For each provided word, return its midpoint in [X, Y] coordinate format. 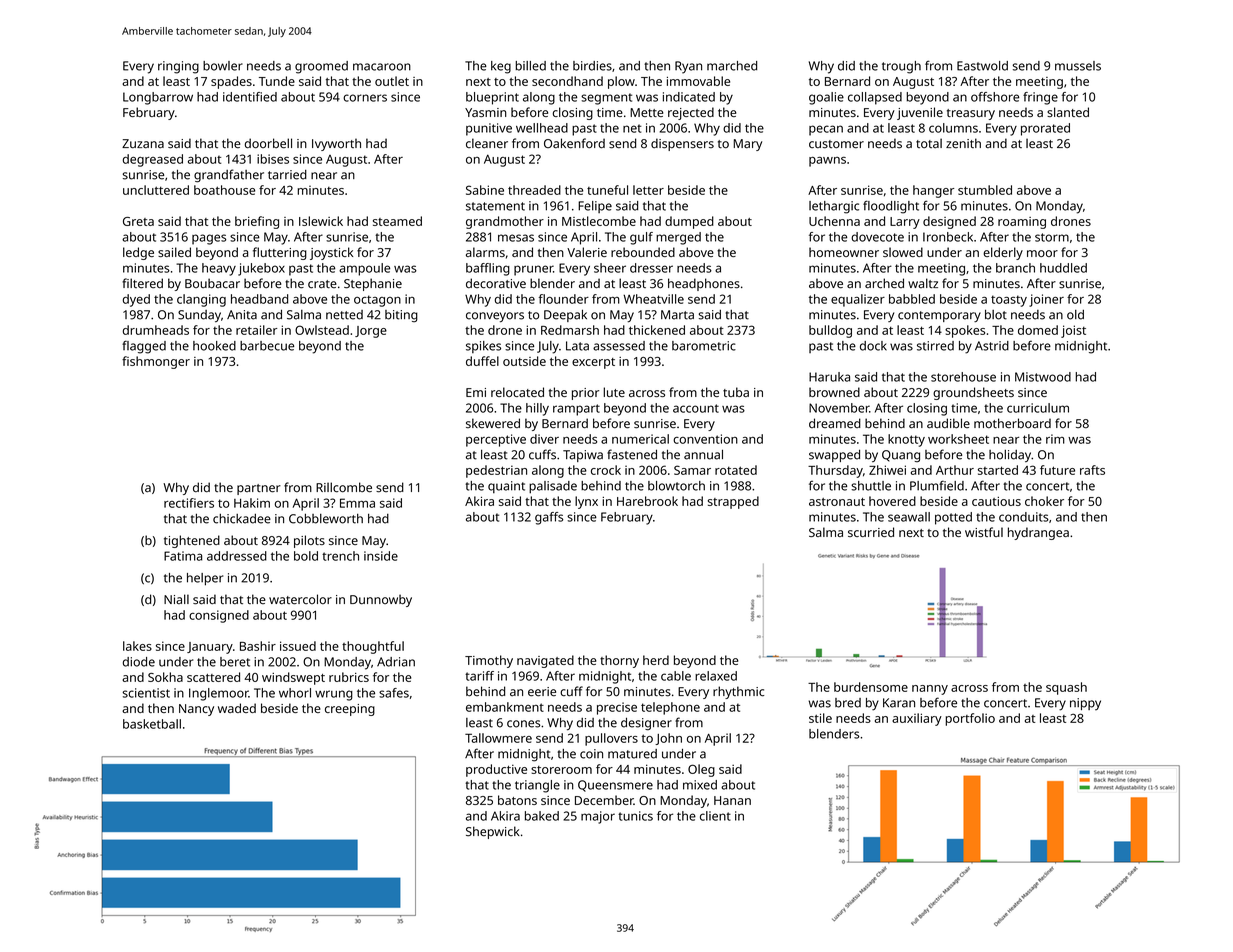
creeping [350, 710]
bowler [223, 66]
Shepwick [493, 832]
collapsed [875, 98]
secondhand [567, 81]
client [715, 816]
